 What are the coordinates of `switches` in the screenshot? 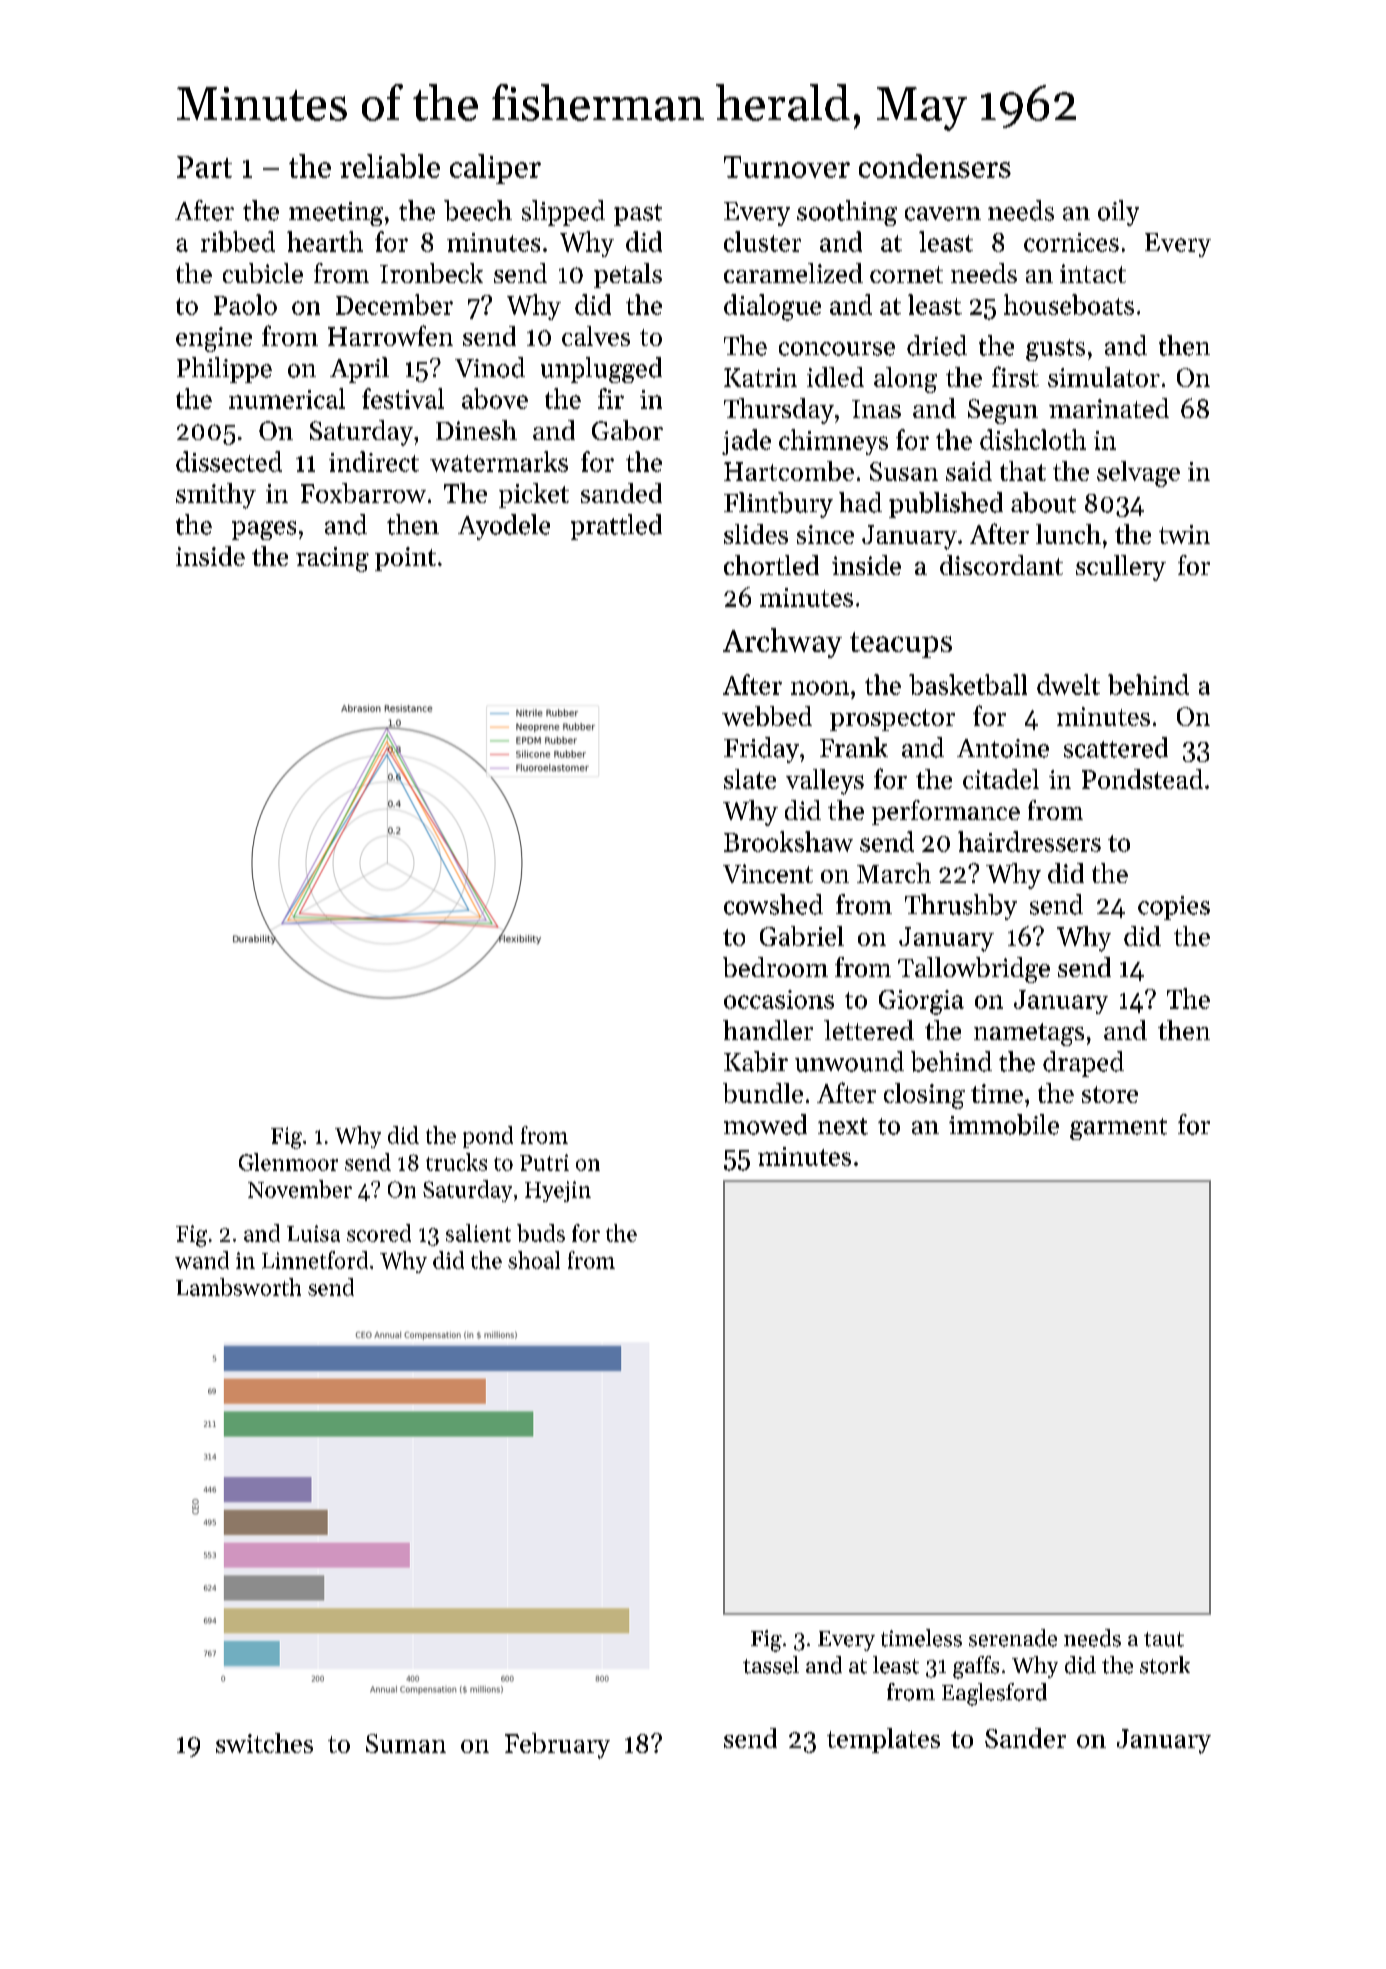 It's located at (264, 1743).
